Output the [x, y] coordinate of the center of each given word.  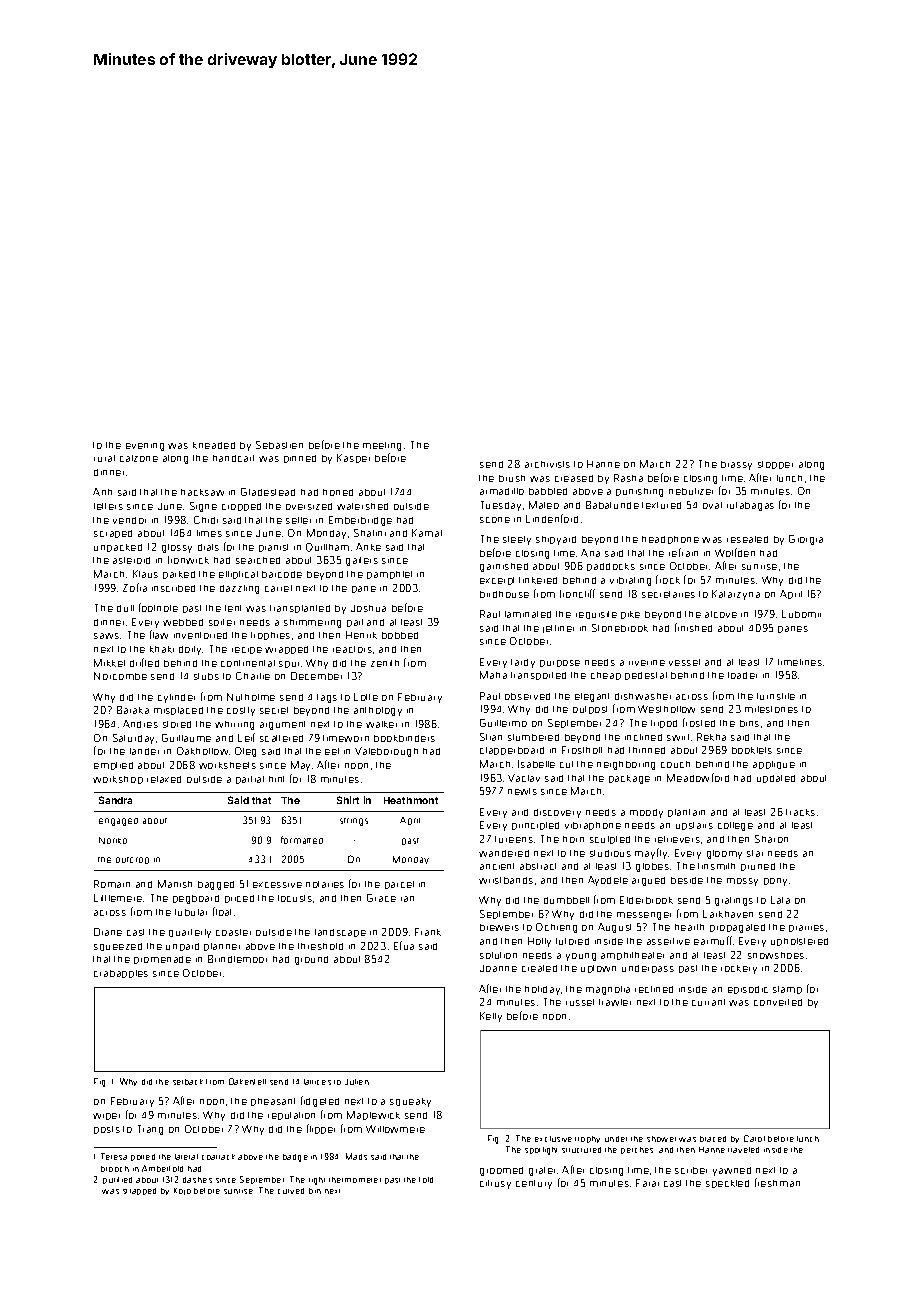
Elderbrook [646, 900]
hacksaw [202, 492]
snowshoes [776, 955]
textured [661, 505]
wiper [106, 1116]
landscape [340, 933]
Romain [112, 884]
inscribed [173, 588]
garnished [504, 567]
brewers [499, 927]
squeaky [410, 1102]
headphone [670, 540]
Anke [368, 547]
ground [311, 960]
